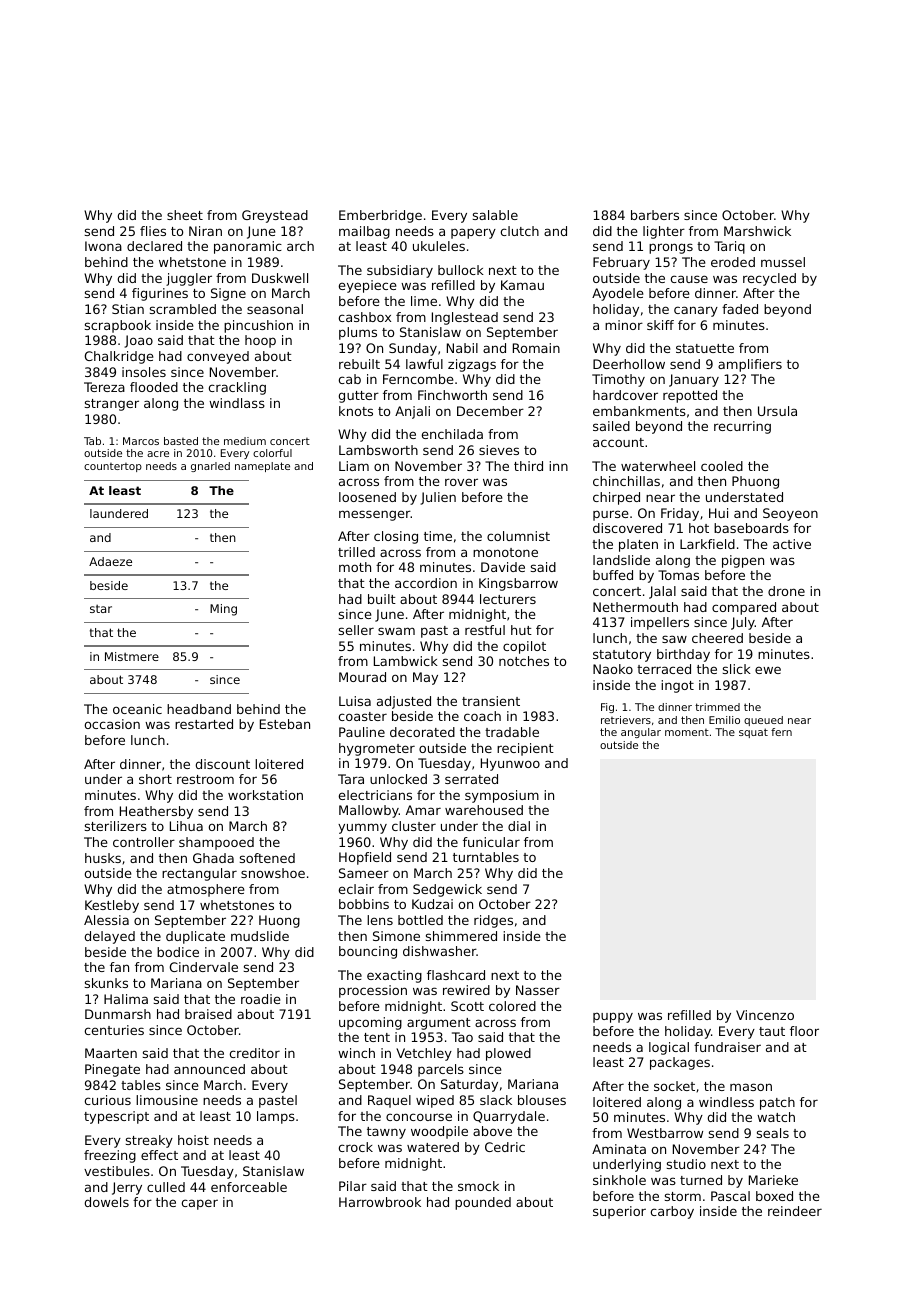  What do you see at coordinates (280, 278) in the document?
I see `Duskwell` at bounding box center [280, 278].
